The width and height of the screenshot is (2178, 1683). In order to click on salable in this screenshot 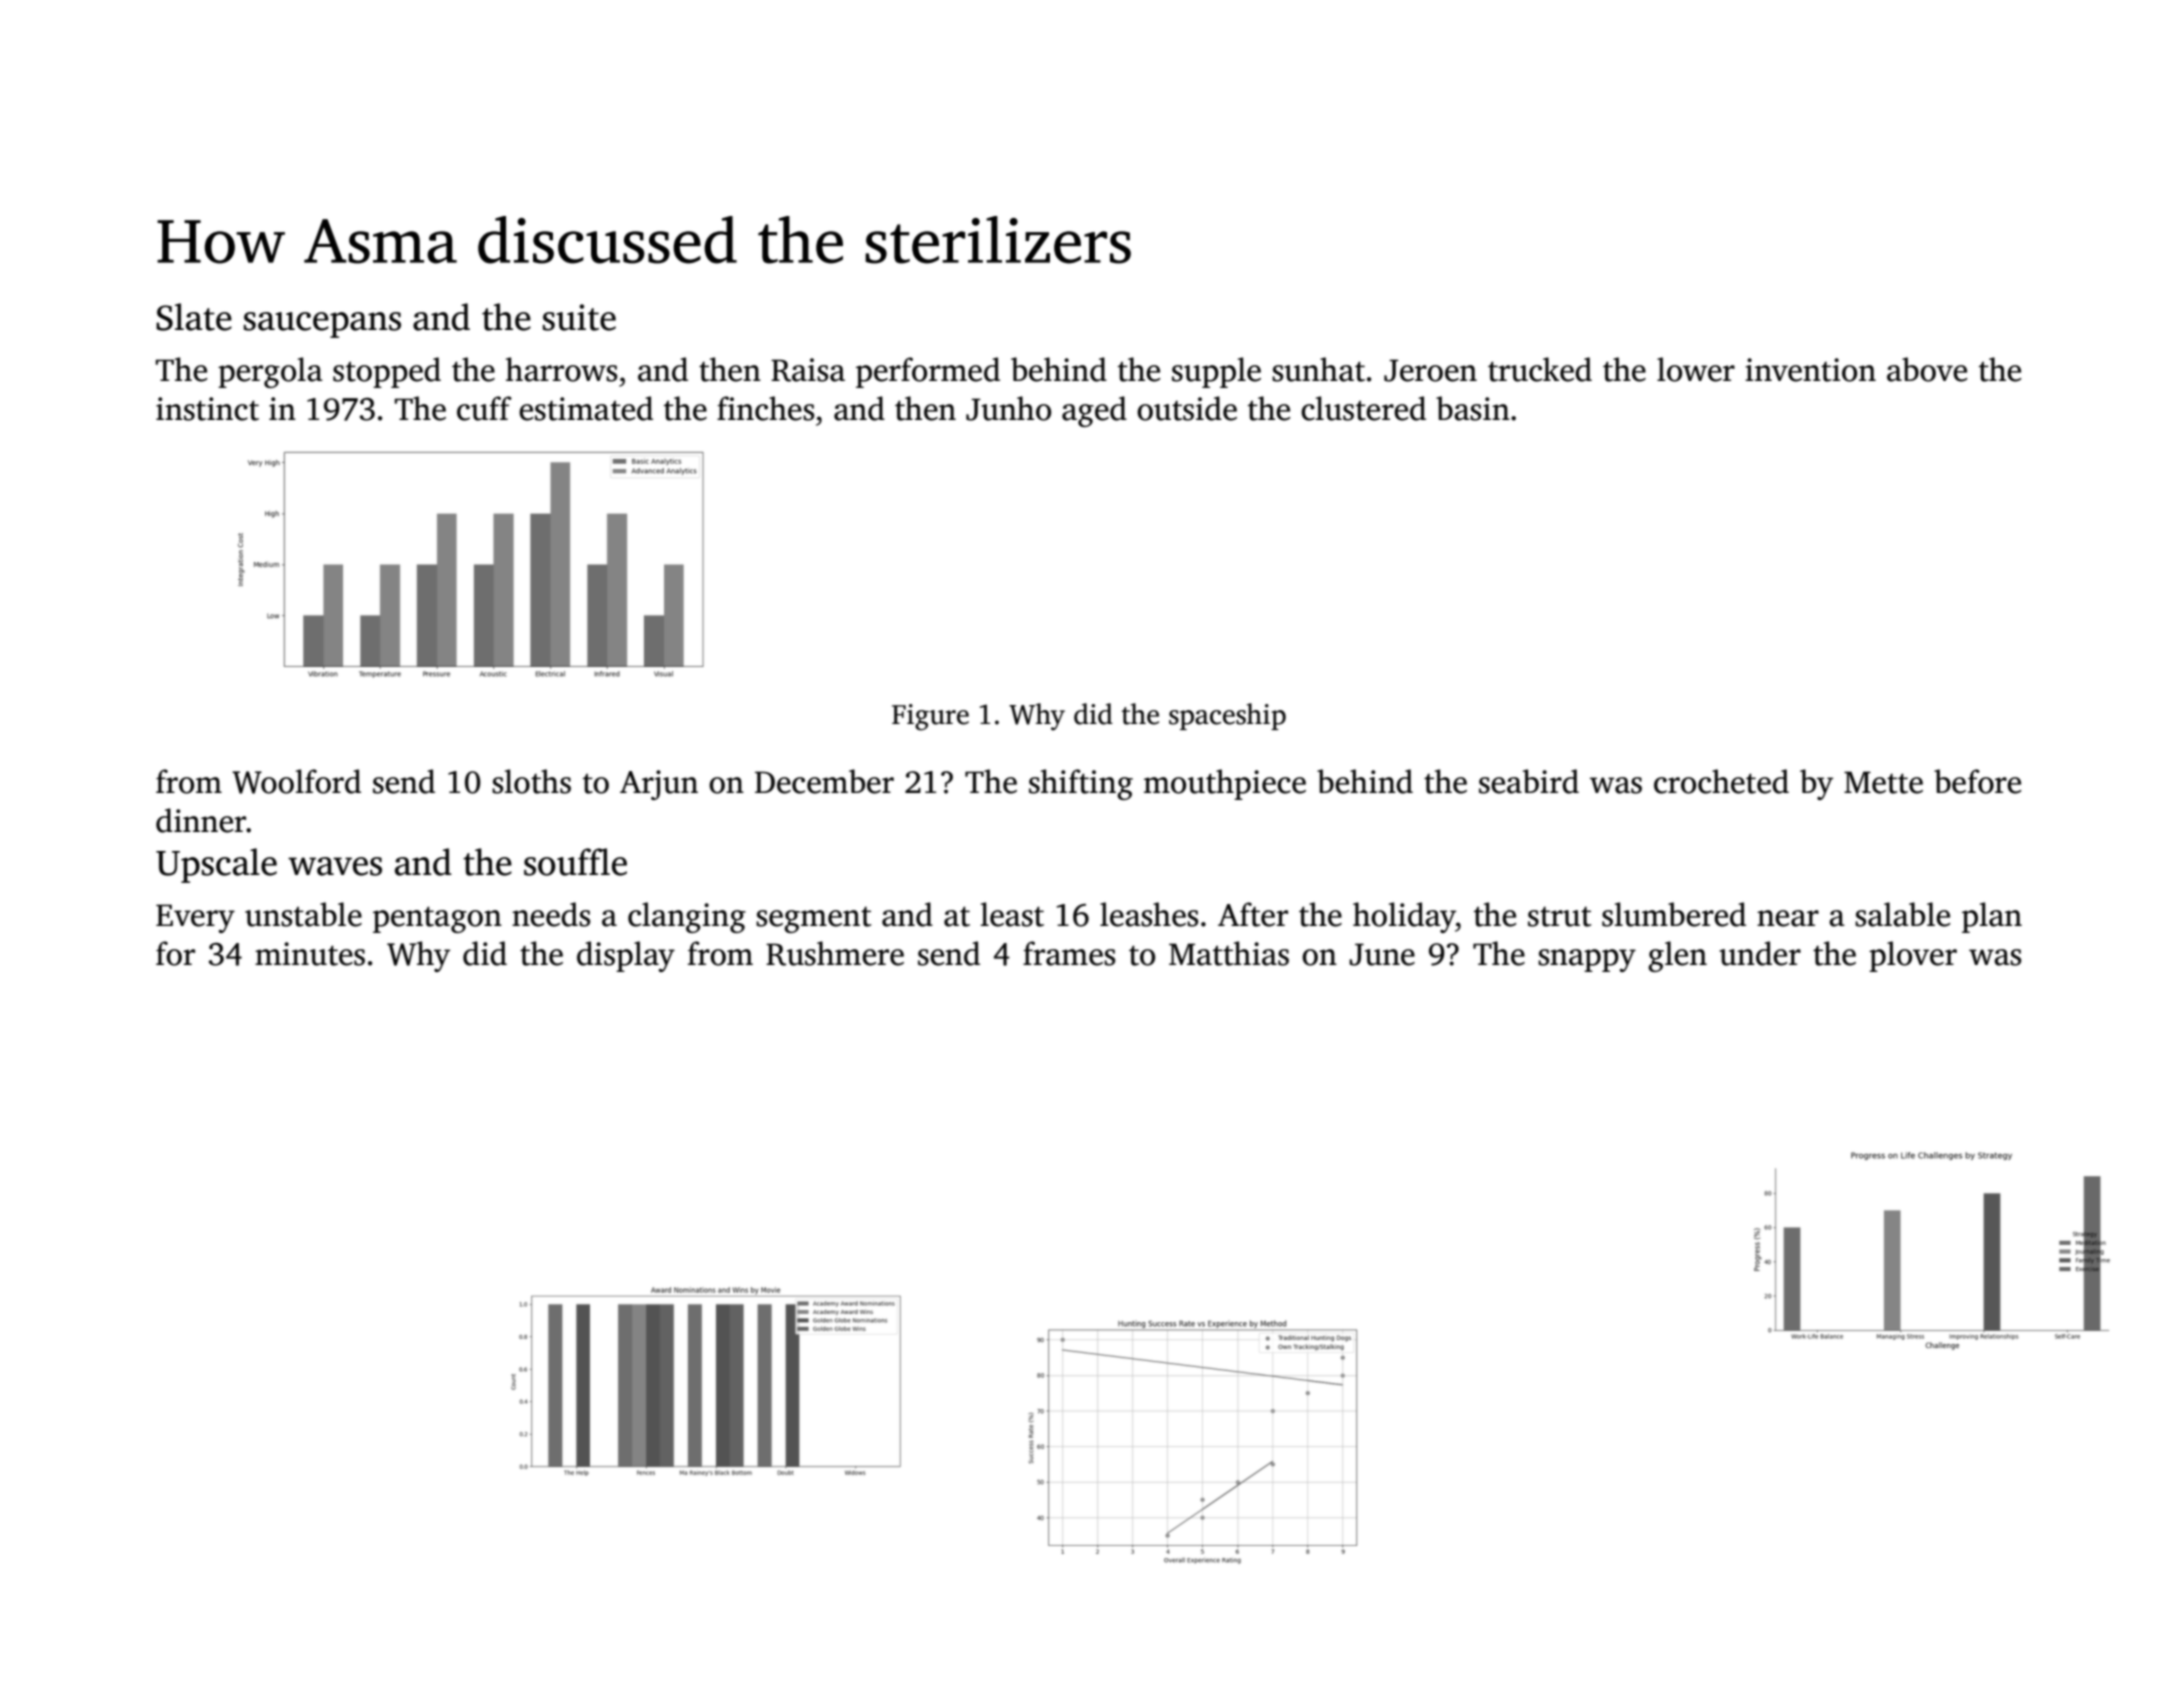, I will do `click(1902, 914)`.
